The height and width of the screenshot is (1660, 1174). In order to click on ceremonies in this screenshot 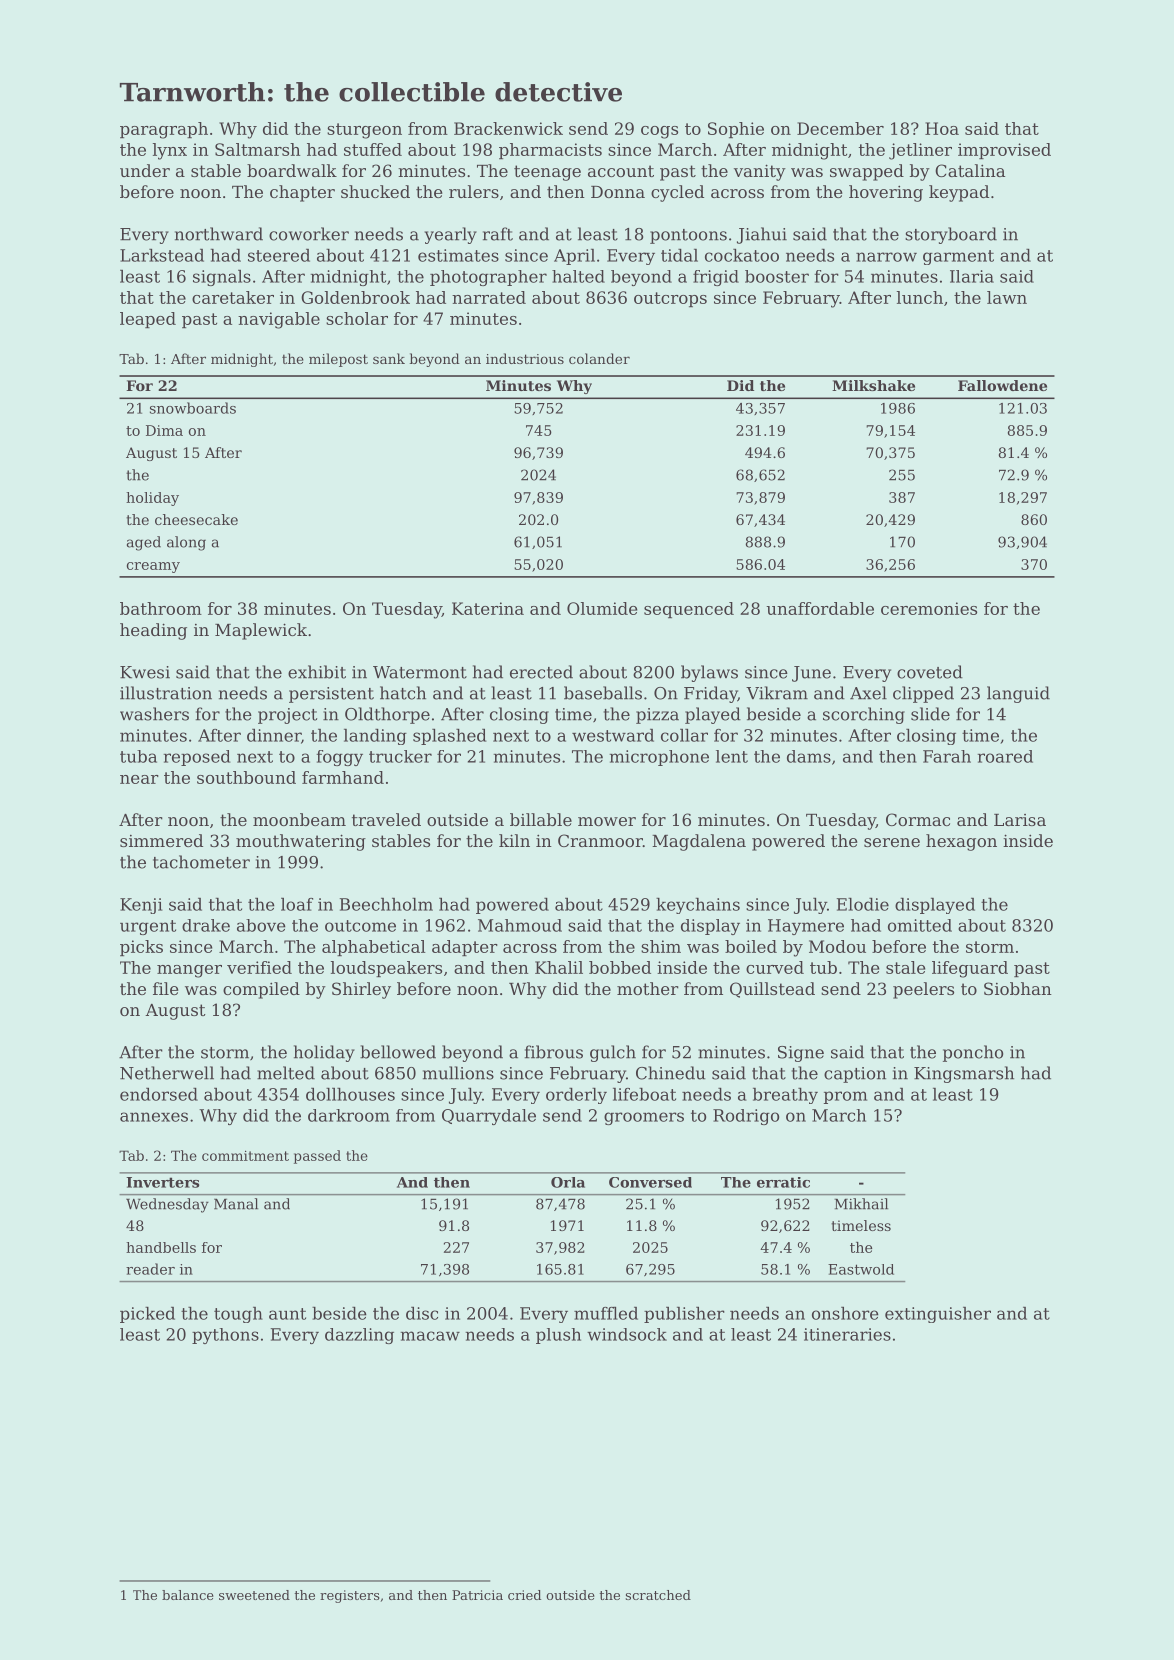, I will do `click(929, 608)`.
